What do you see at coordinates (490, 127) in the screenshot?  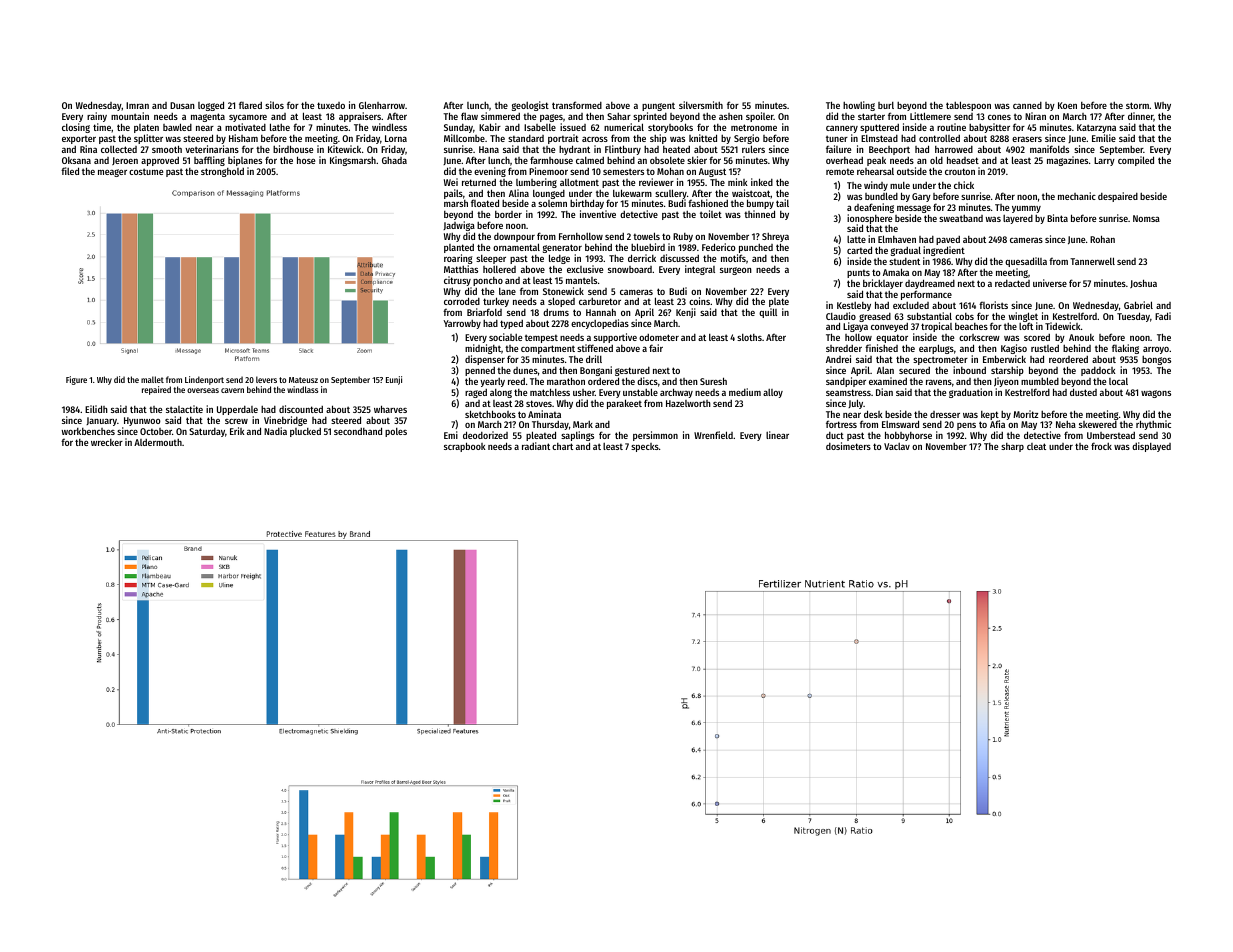 I see `Kabir` at bounding box center [490, 127].
